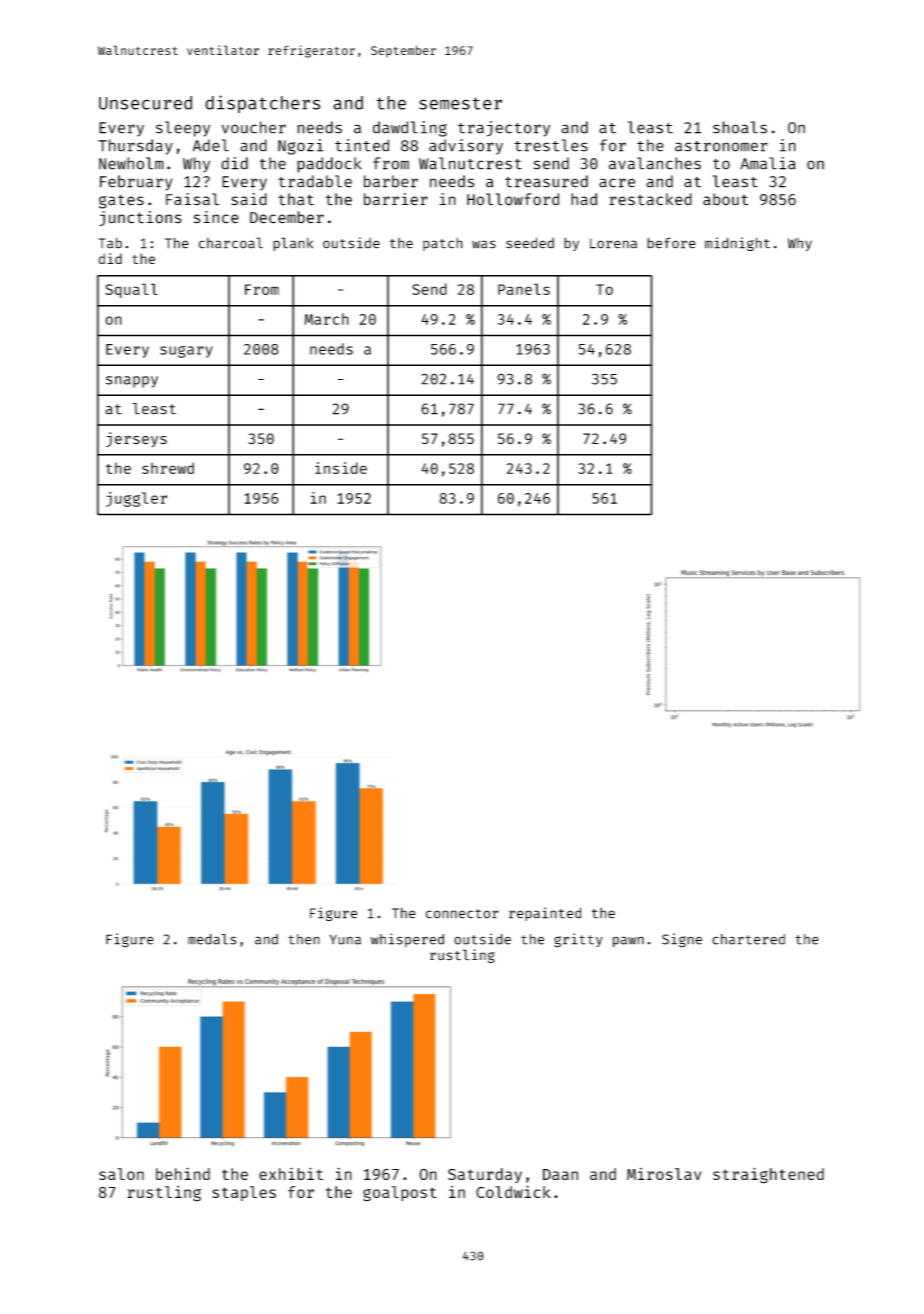  Describe the element at coordinates (545, 914) in the screenshot. I see `repainted` at that location.
